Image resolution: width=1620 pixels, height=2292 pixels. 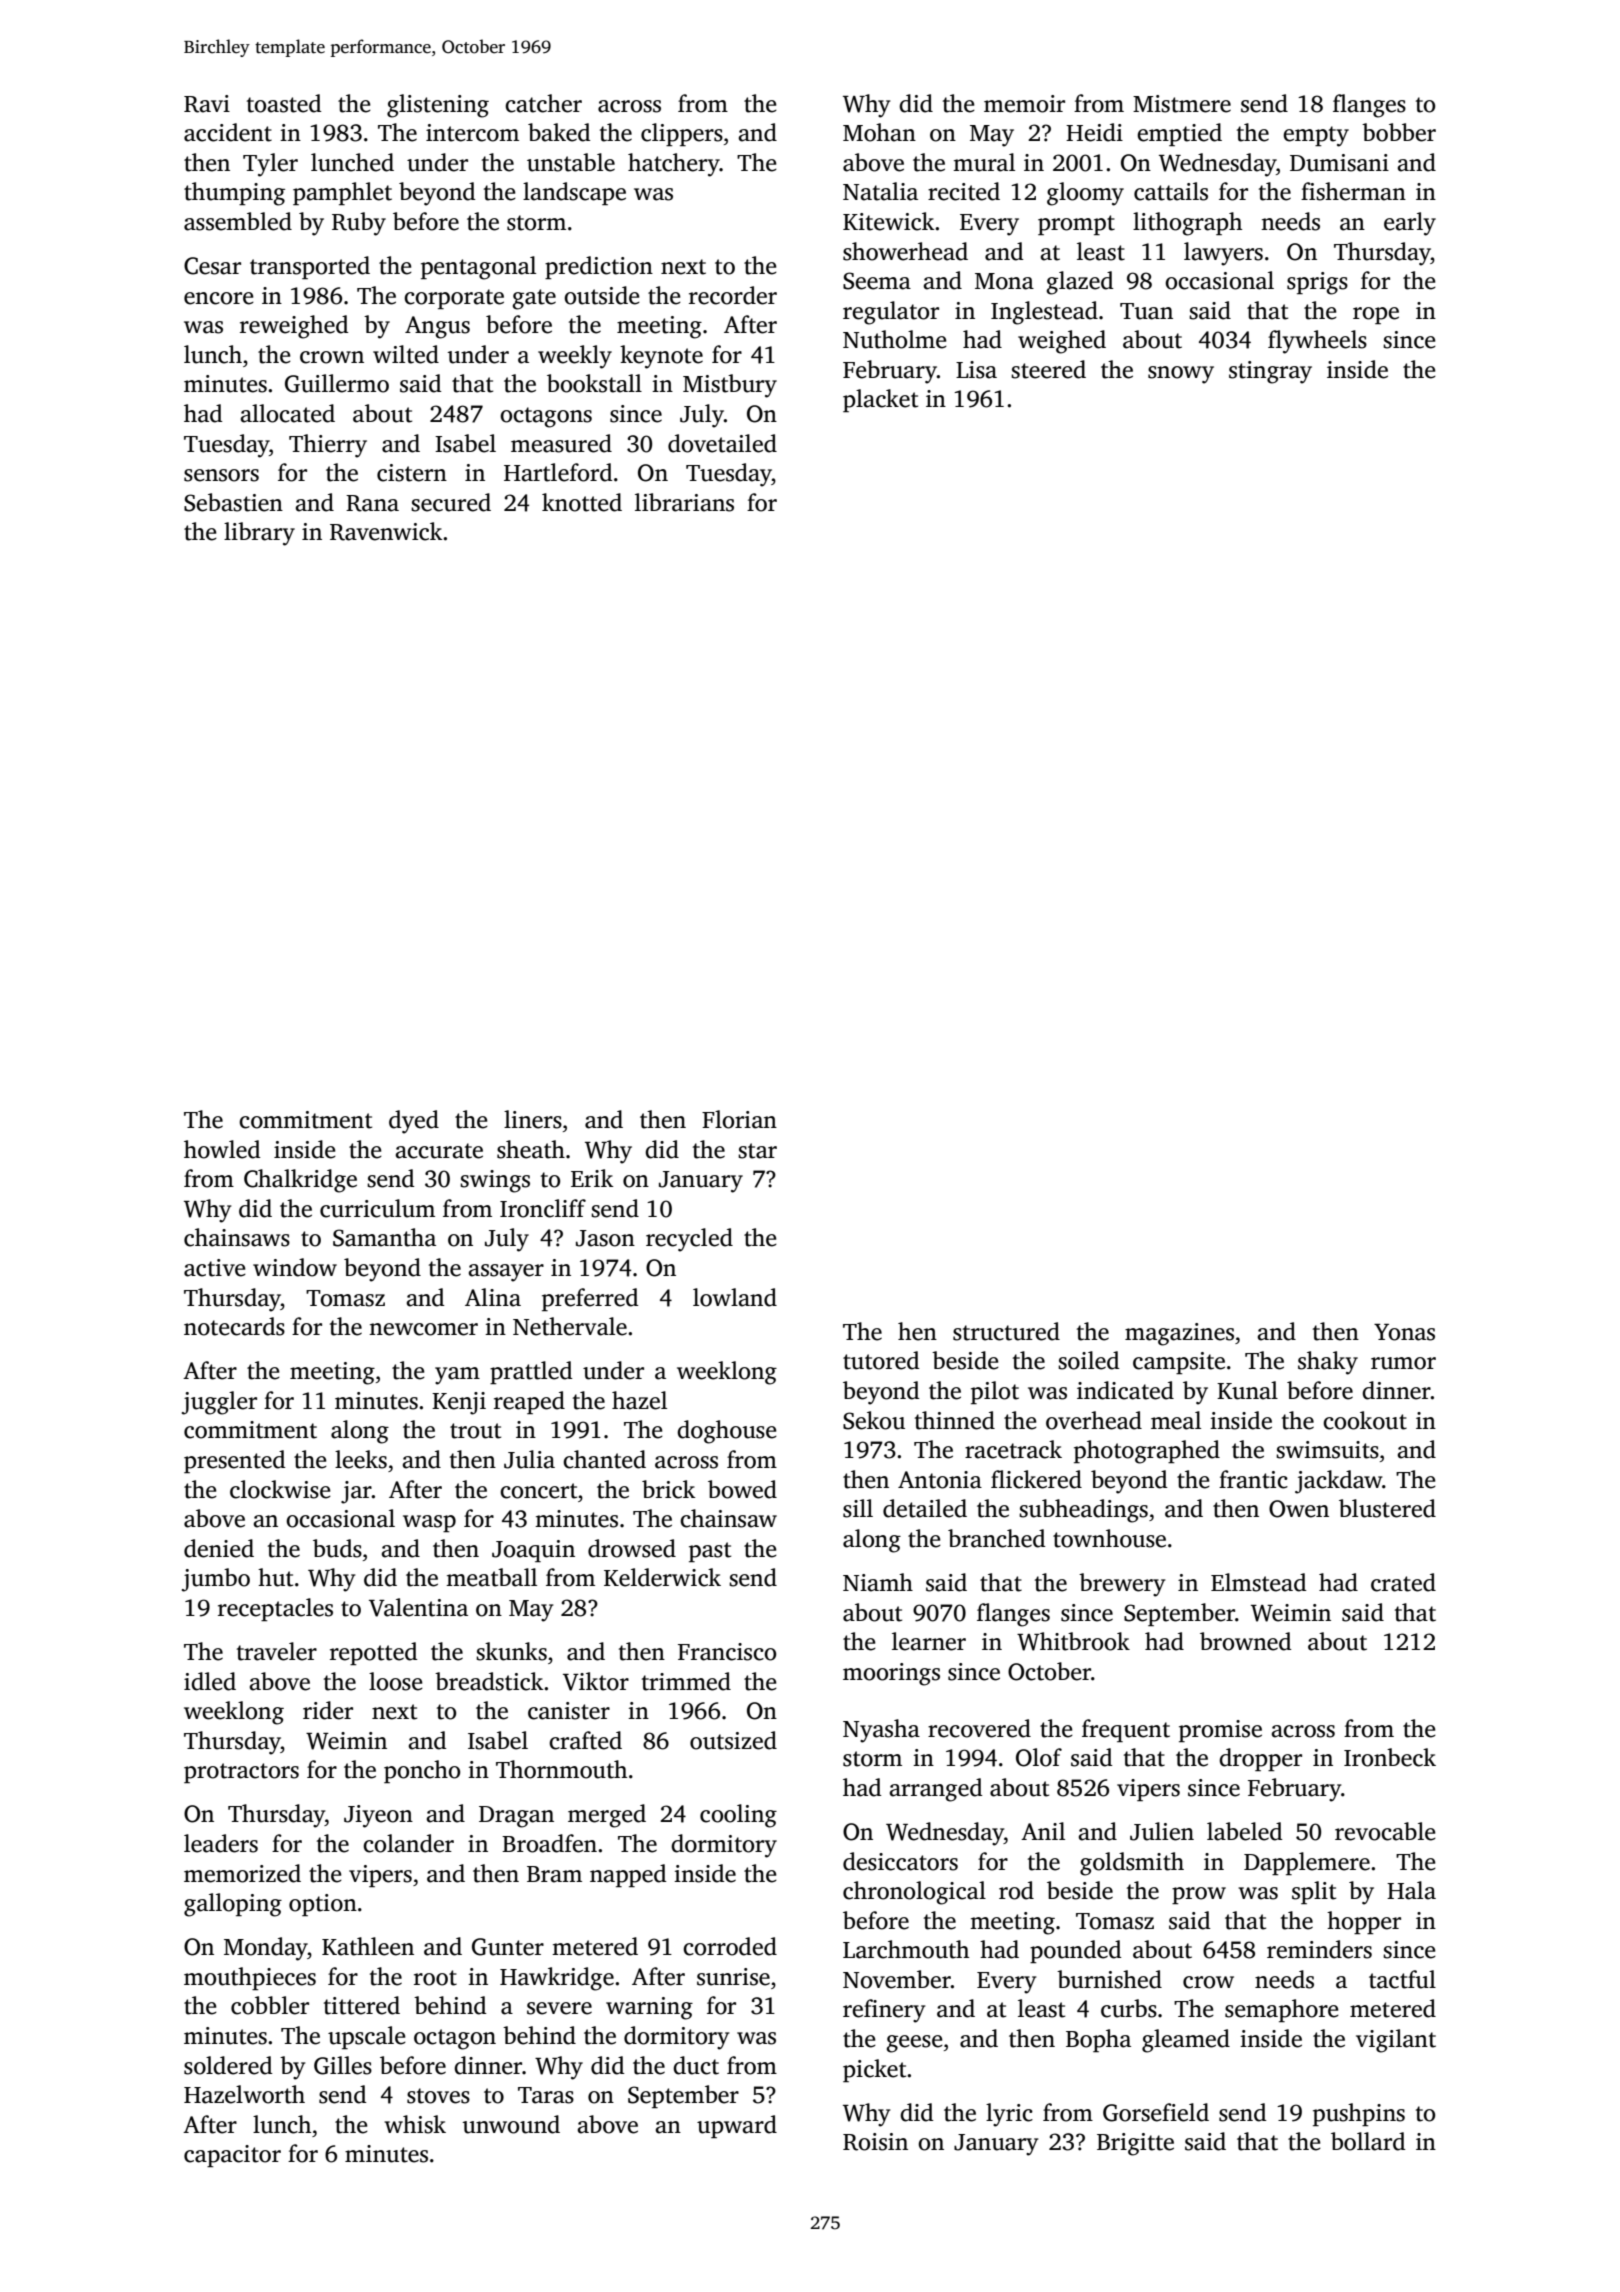 What do you see at coordinates (682, 134) in the page?
I see `clippers` at bounding box center [682, 134].
